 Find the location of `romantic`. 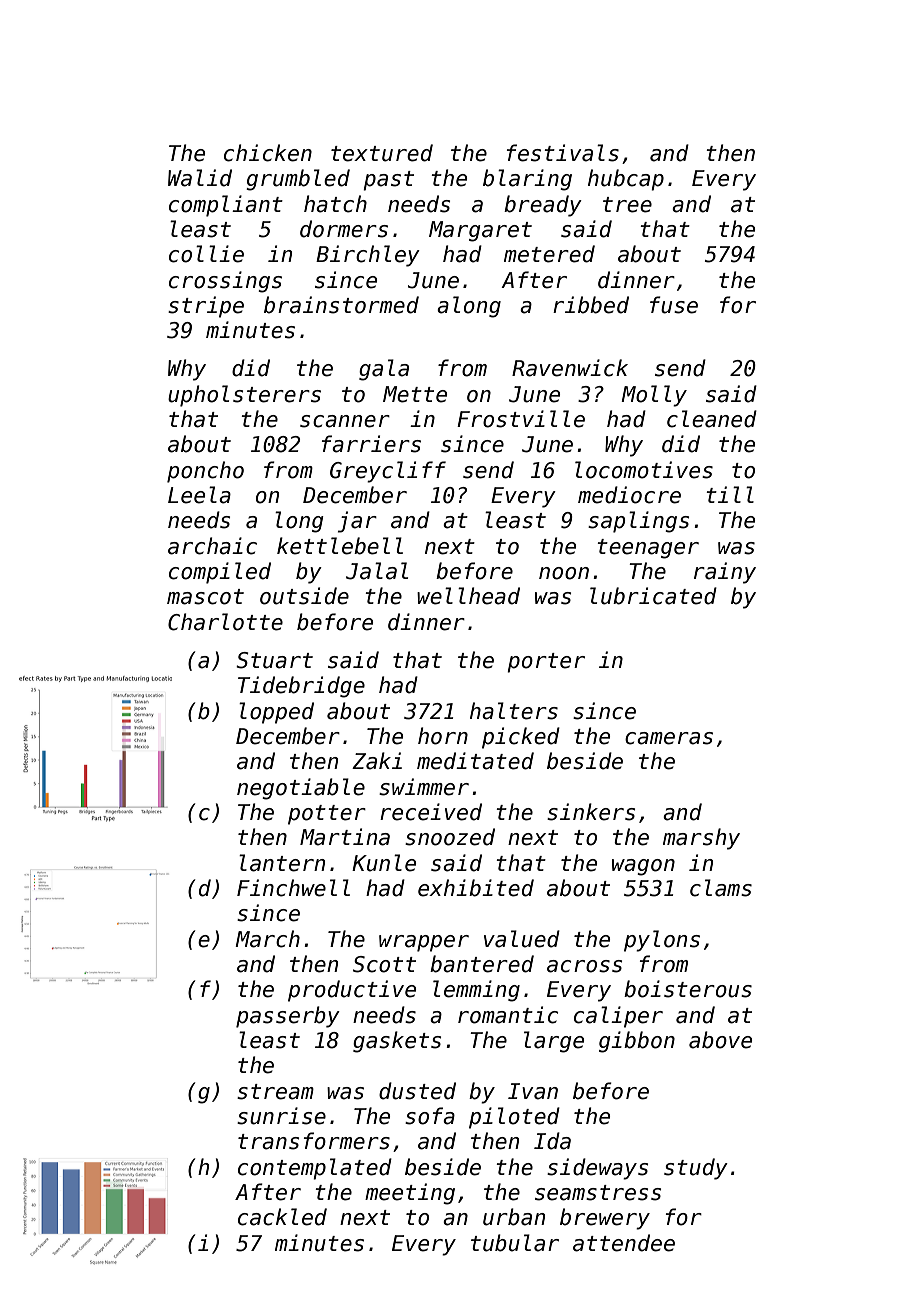

romantic is located at coordinates (508, 1015).
